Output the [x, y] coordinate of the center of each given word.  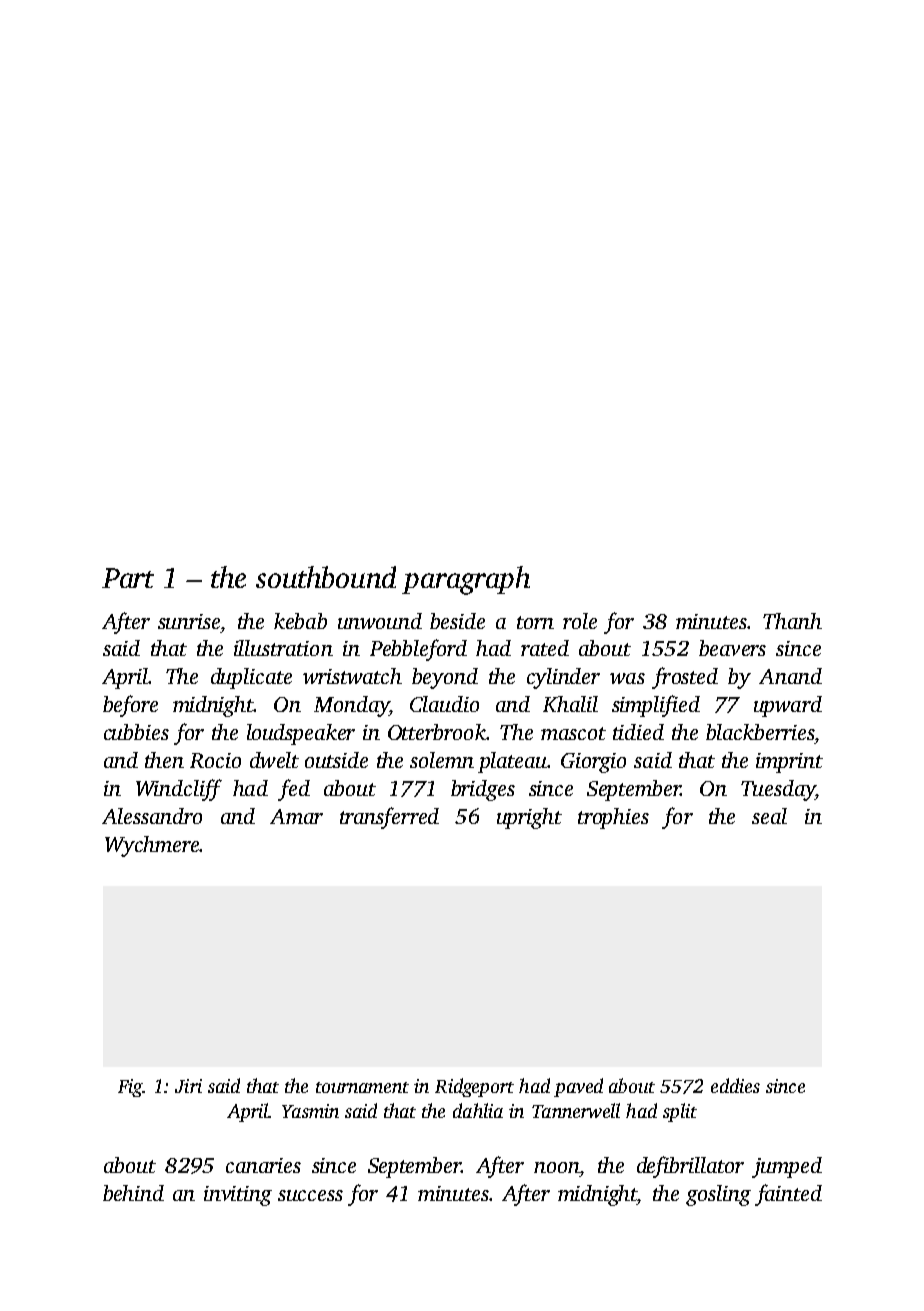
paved [578, 1087]
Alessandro [152, 816]
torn [535, 622]
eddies [735, 1085]
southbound [326, 577]
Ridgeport [474, 1087]
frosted [685, 678]
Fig [130, 1088]
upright [529, 818]
